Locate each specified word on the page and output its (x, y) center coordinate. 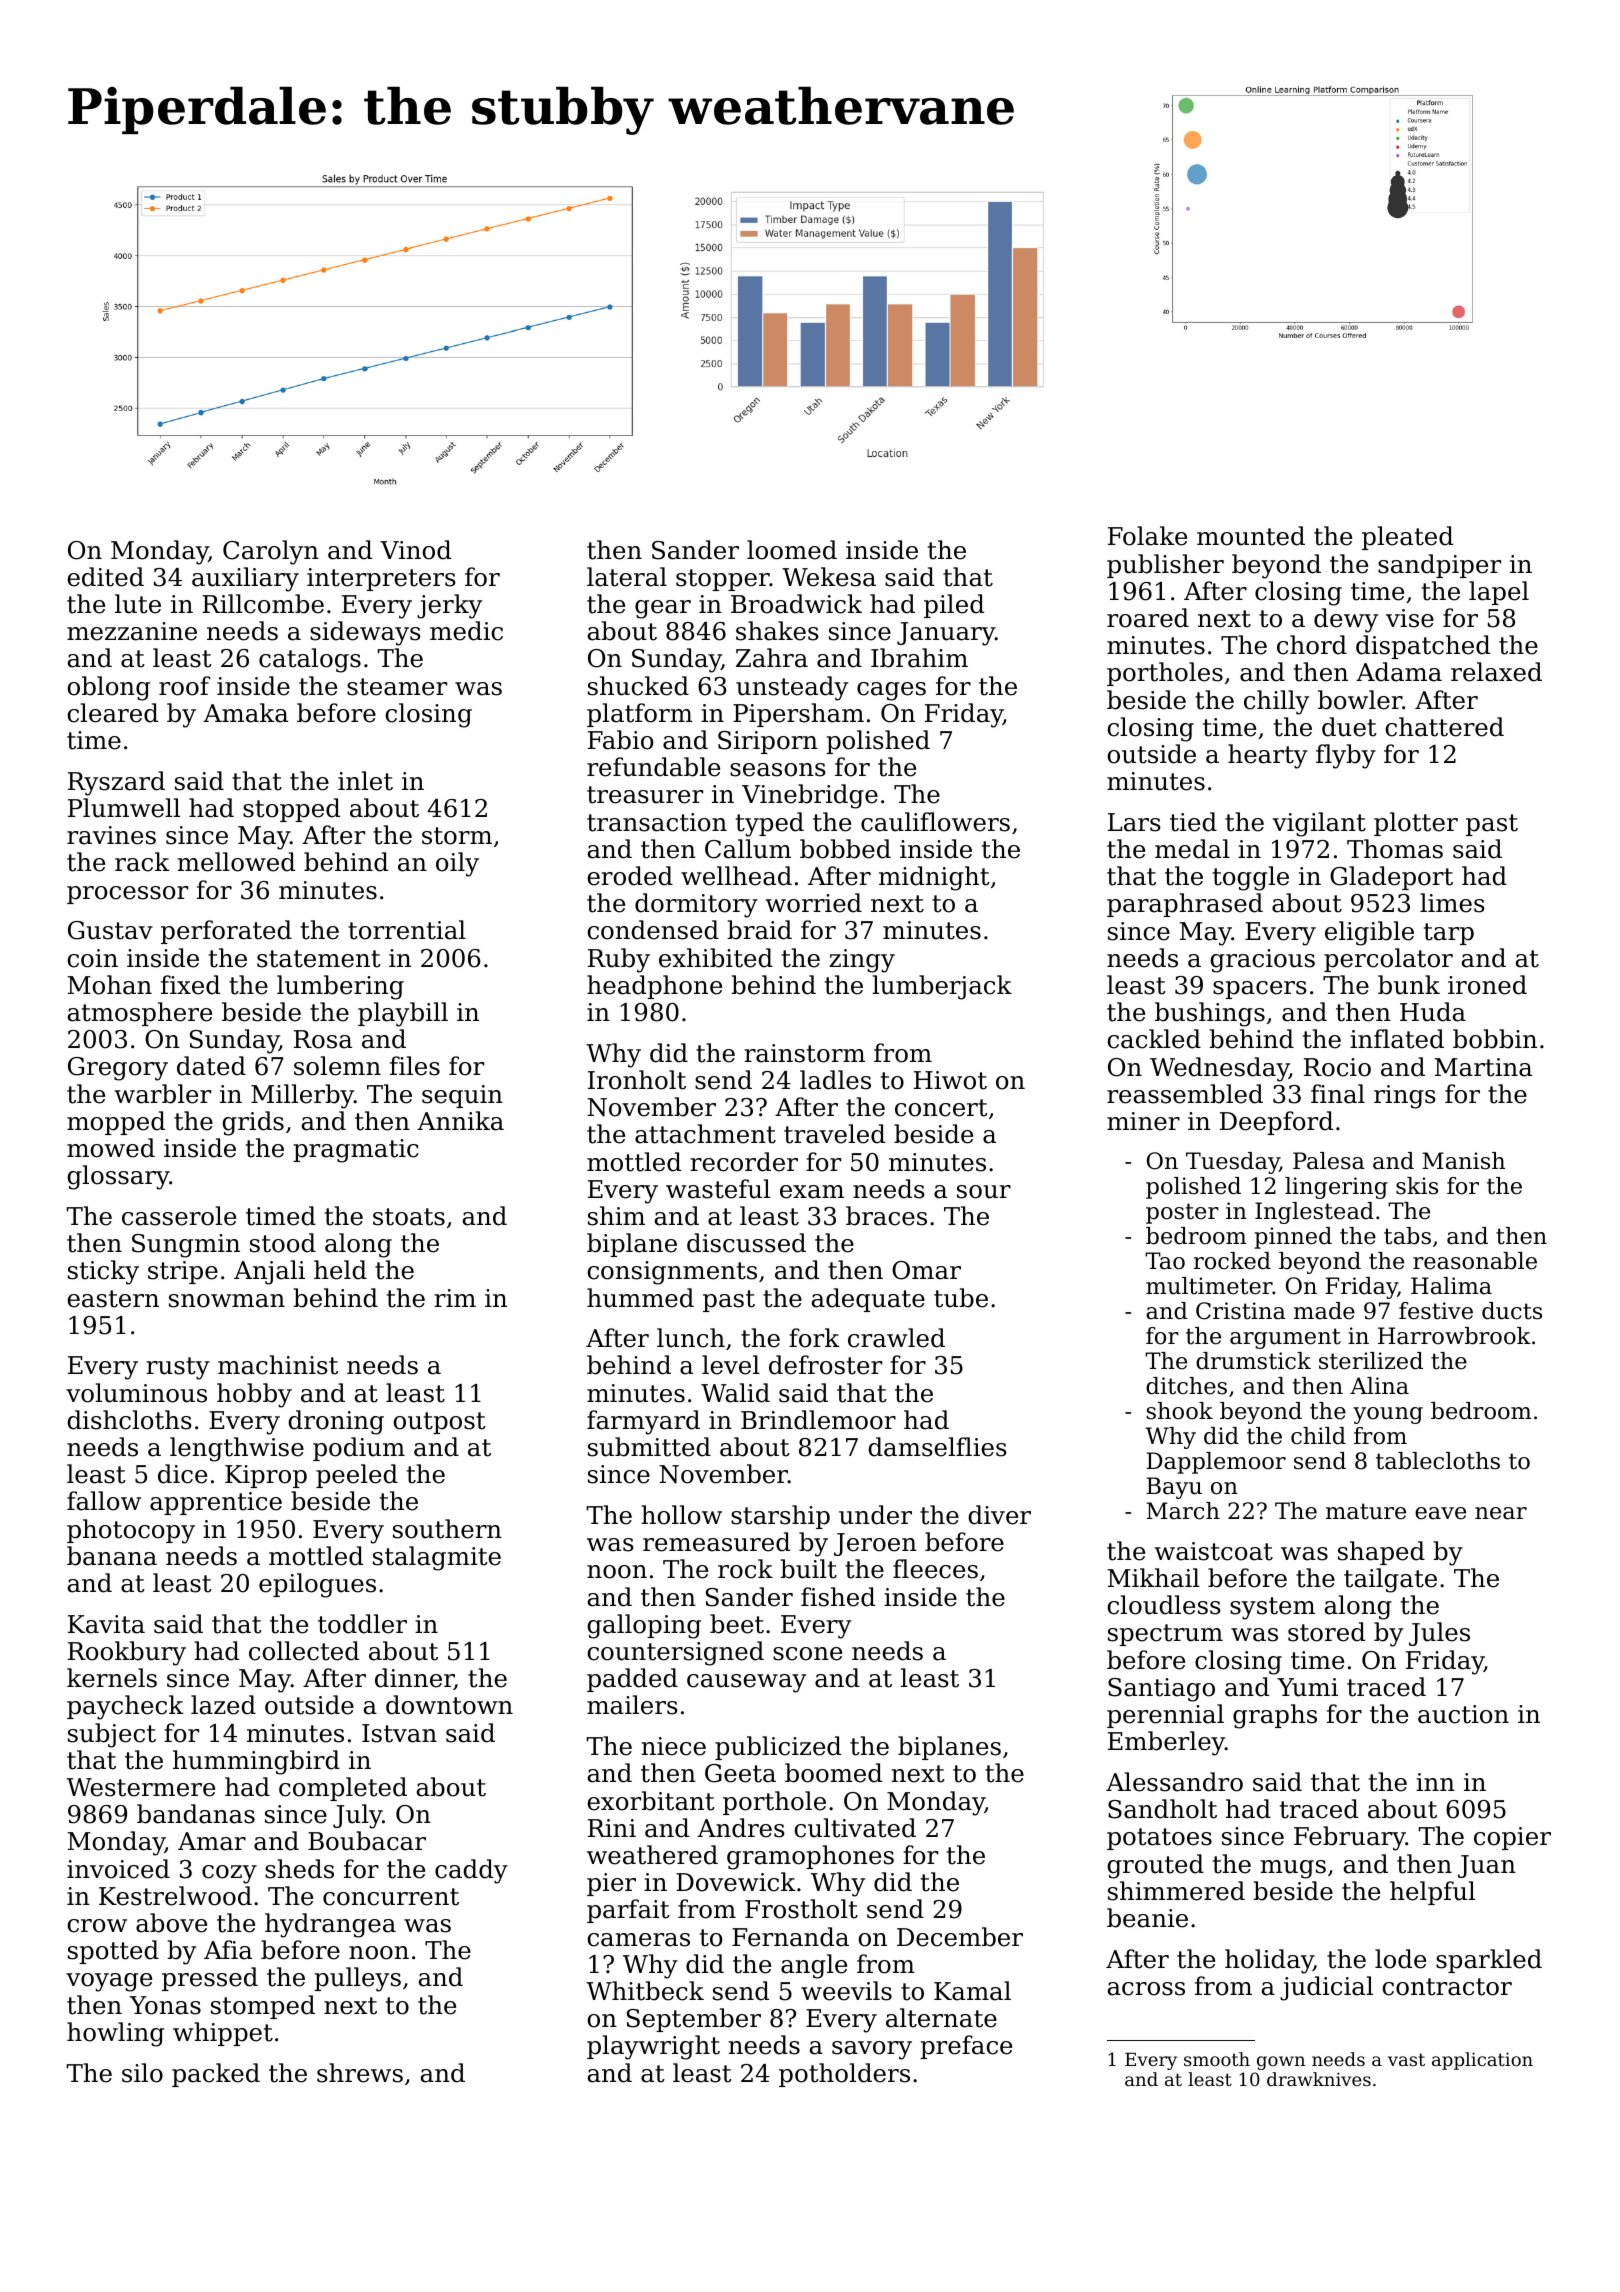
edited (105, 577)
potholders (844, 2075)
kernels (112, 1678)
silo (142, 2073)
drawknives (1319, 2079)
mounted (1251, 536)
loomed (792, 550)
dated (211, 1066)
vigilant (1319, 824)
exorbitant (651, 1801)
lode (1400, 1959)
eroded (630, 876)
